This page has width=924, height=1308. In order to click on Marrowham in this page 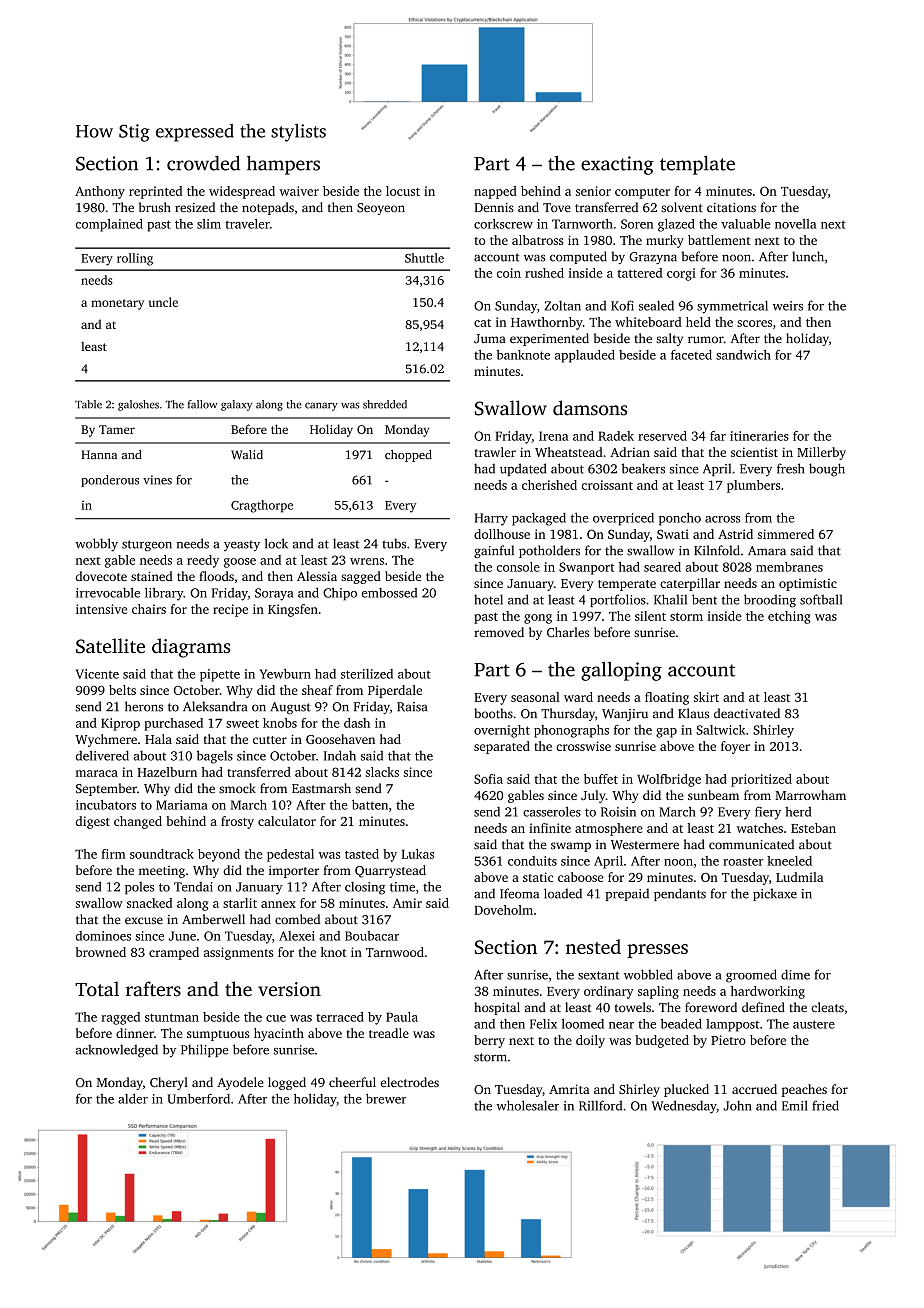, I will do `click(810, 795)`.
